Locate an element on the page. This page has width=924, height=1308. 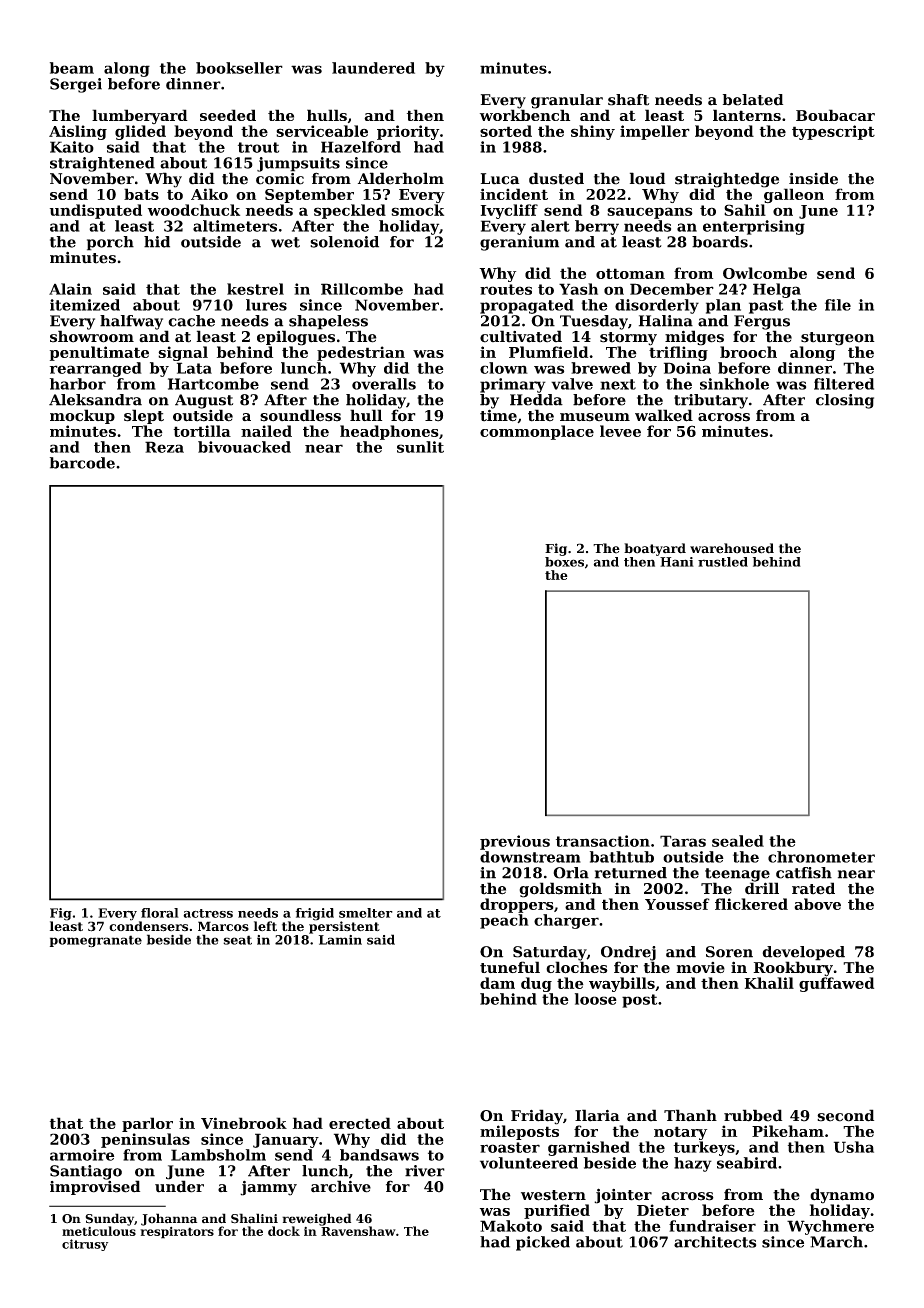
belated is located at coordinates (753, 100).
